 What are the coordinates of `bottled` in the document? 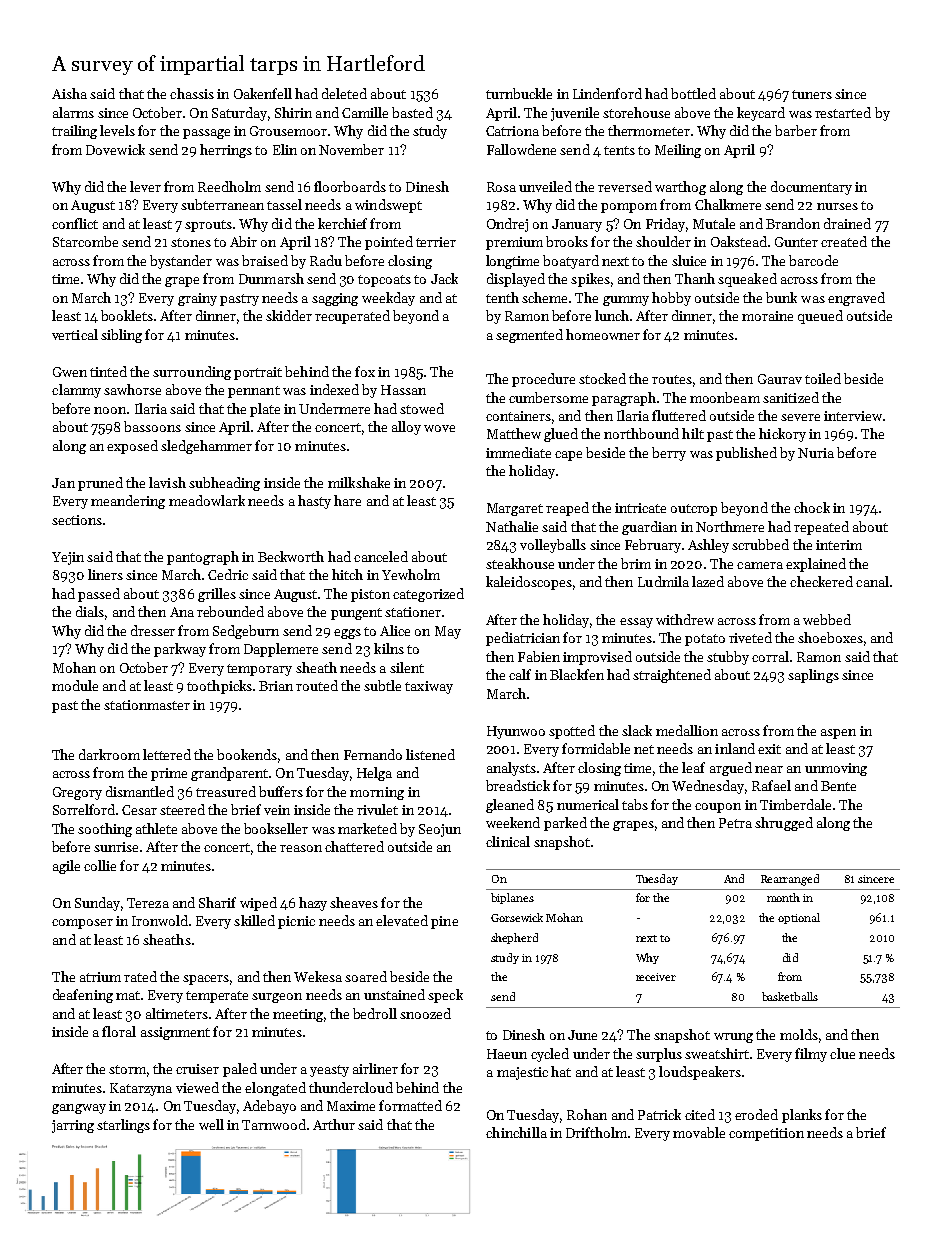 It's located at (693, 93).
